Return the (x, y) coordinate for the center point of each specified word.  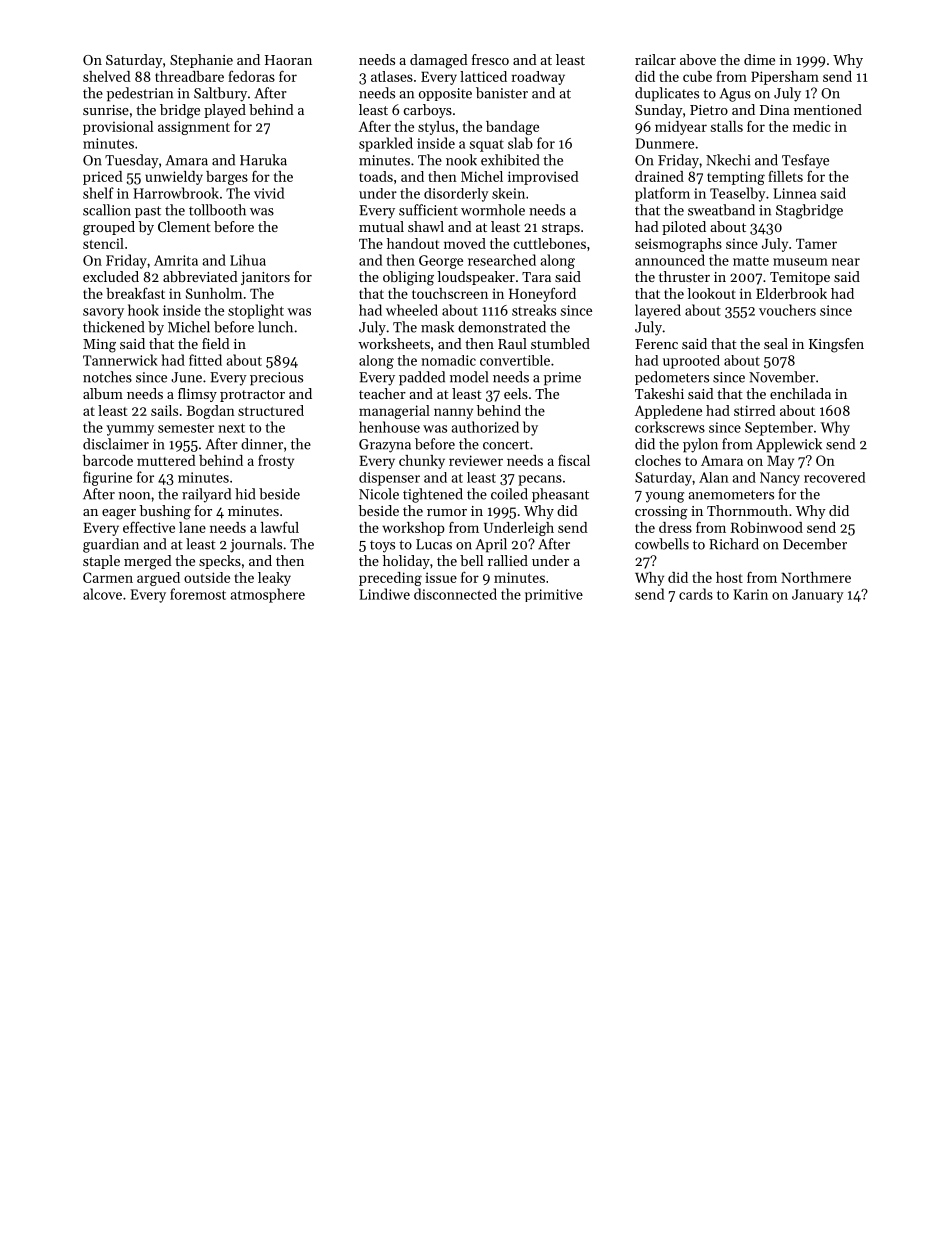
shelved (107, 76)
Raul (512, 343)
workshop (413, 529)
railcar (655, 59)
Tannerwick (120, 360)
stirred (755, 410)
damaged (439, 61)
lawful (280, 527)
